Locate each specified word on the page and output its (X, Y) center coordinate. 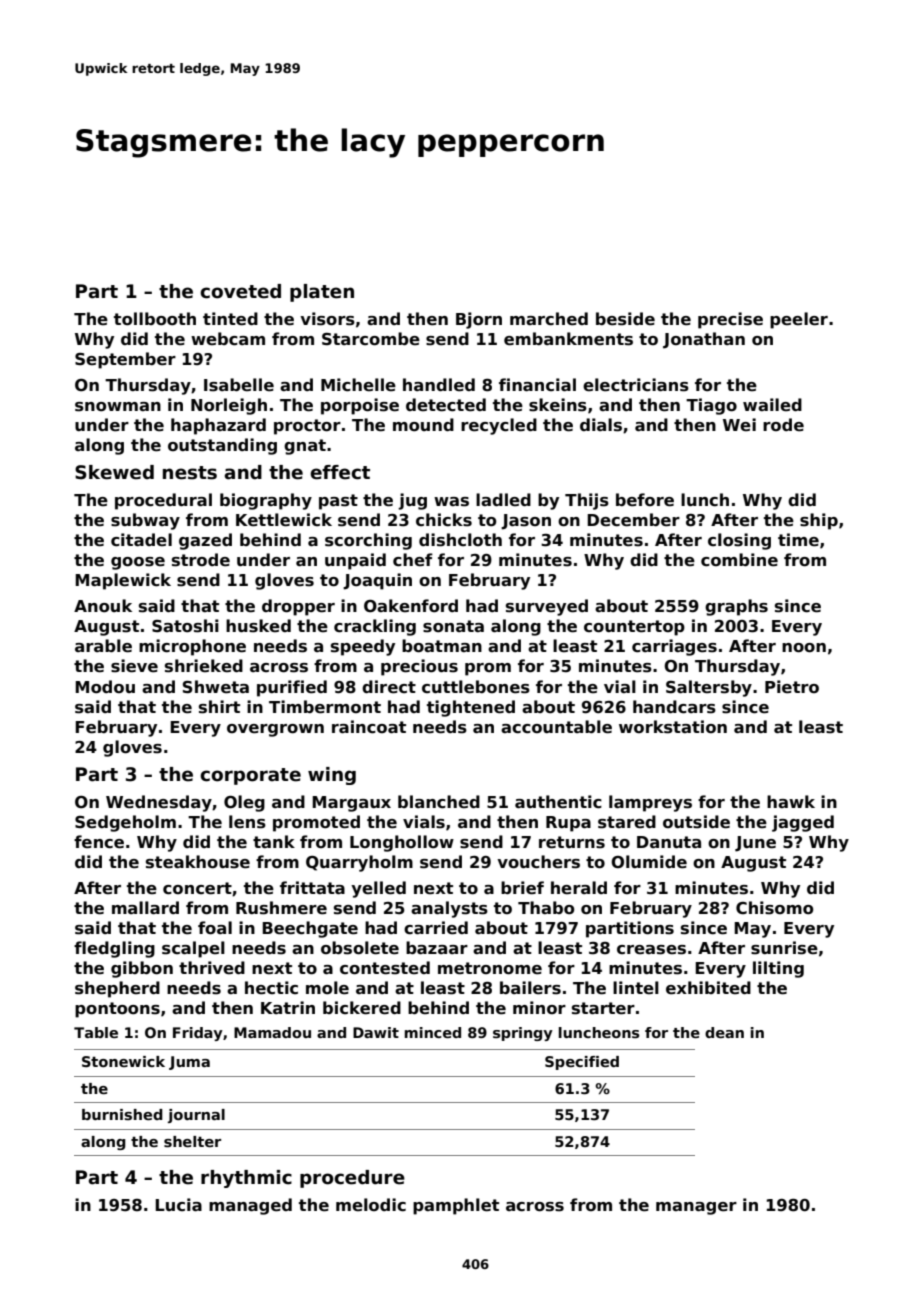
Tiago (711, 406)
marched (549, 319)
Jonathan (704, 340)
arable (103, 646)
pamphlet (456, 1206)
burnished (122, 1114)
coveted (240, 291)
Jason (526, 522)
